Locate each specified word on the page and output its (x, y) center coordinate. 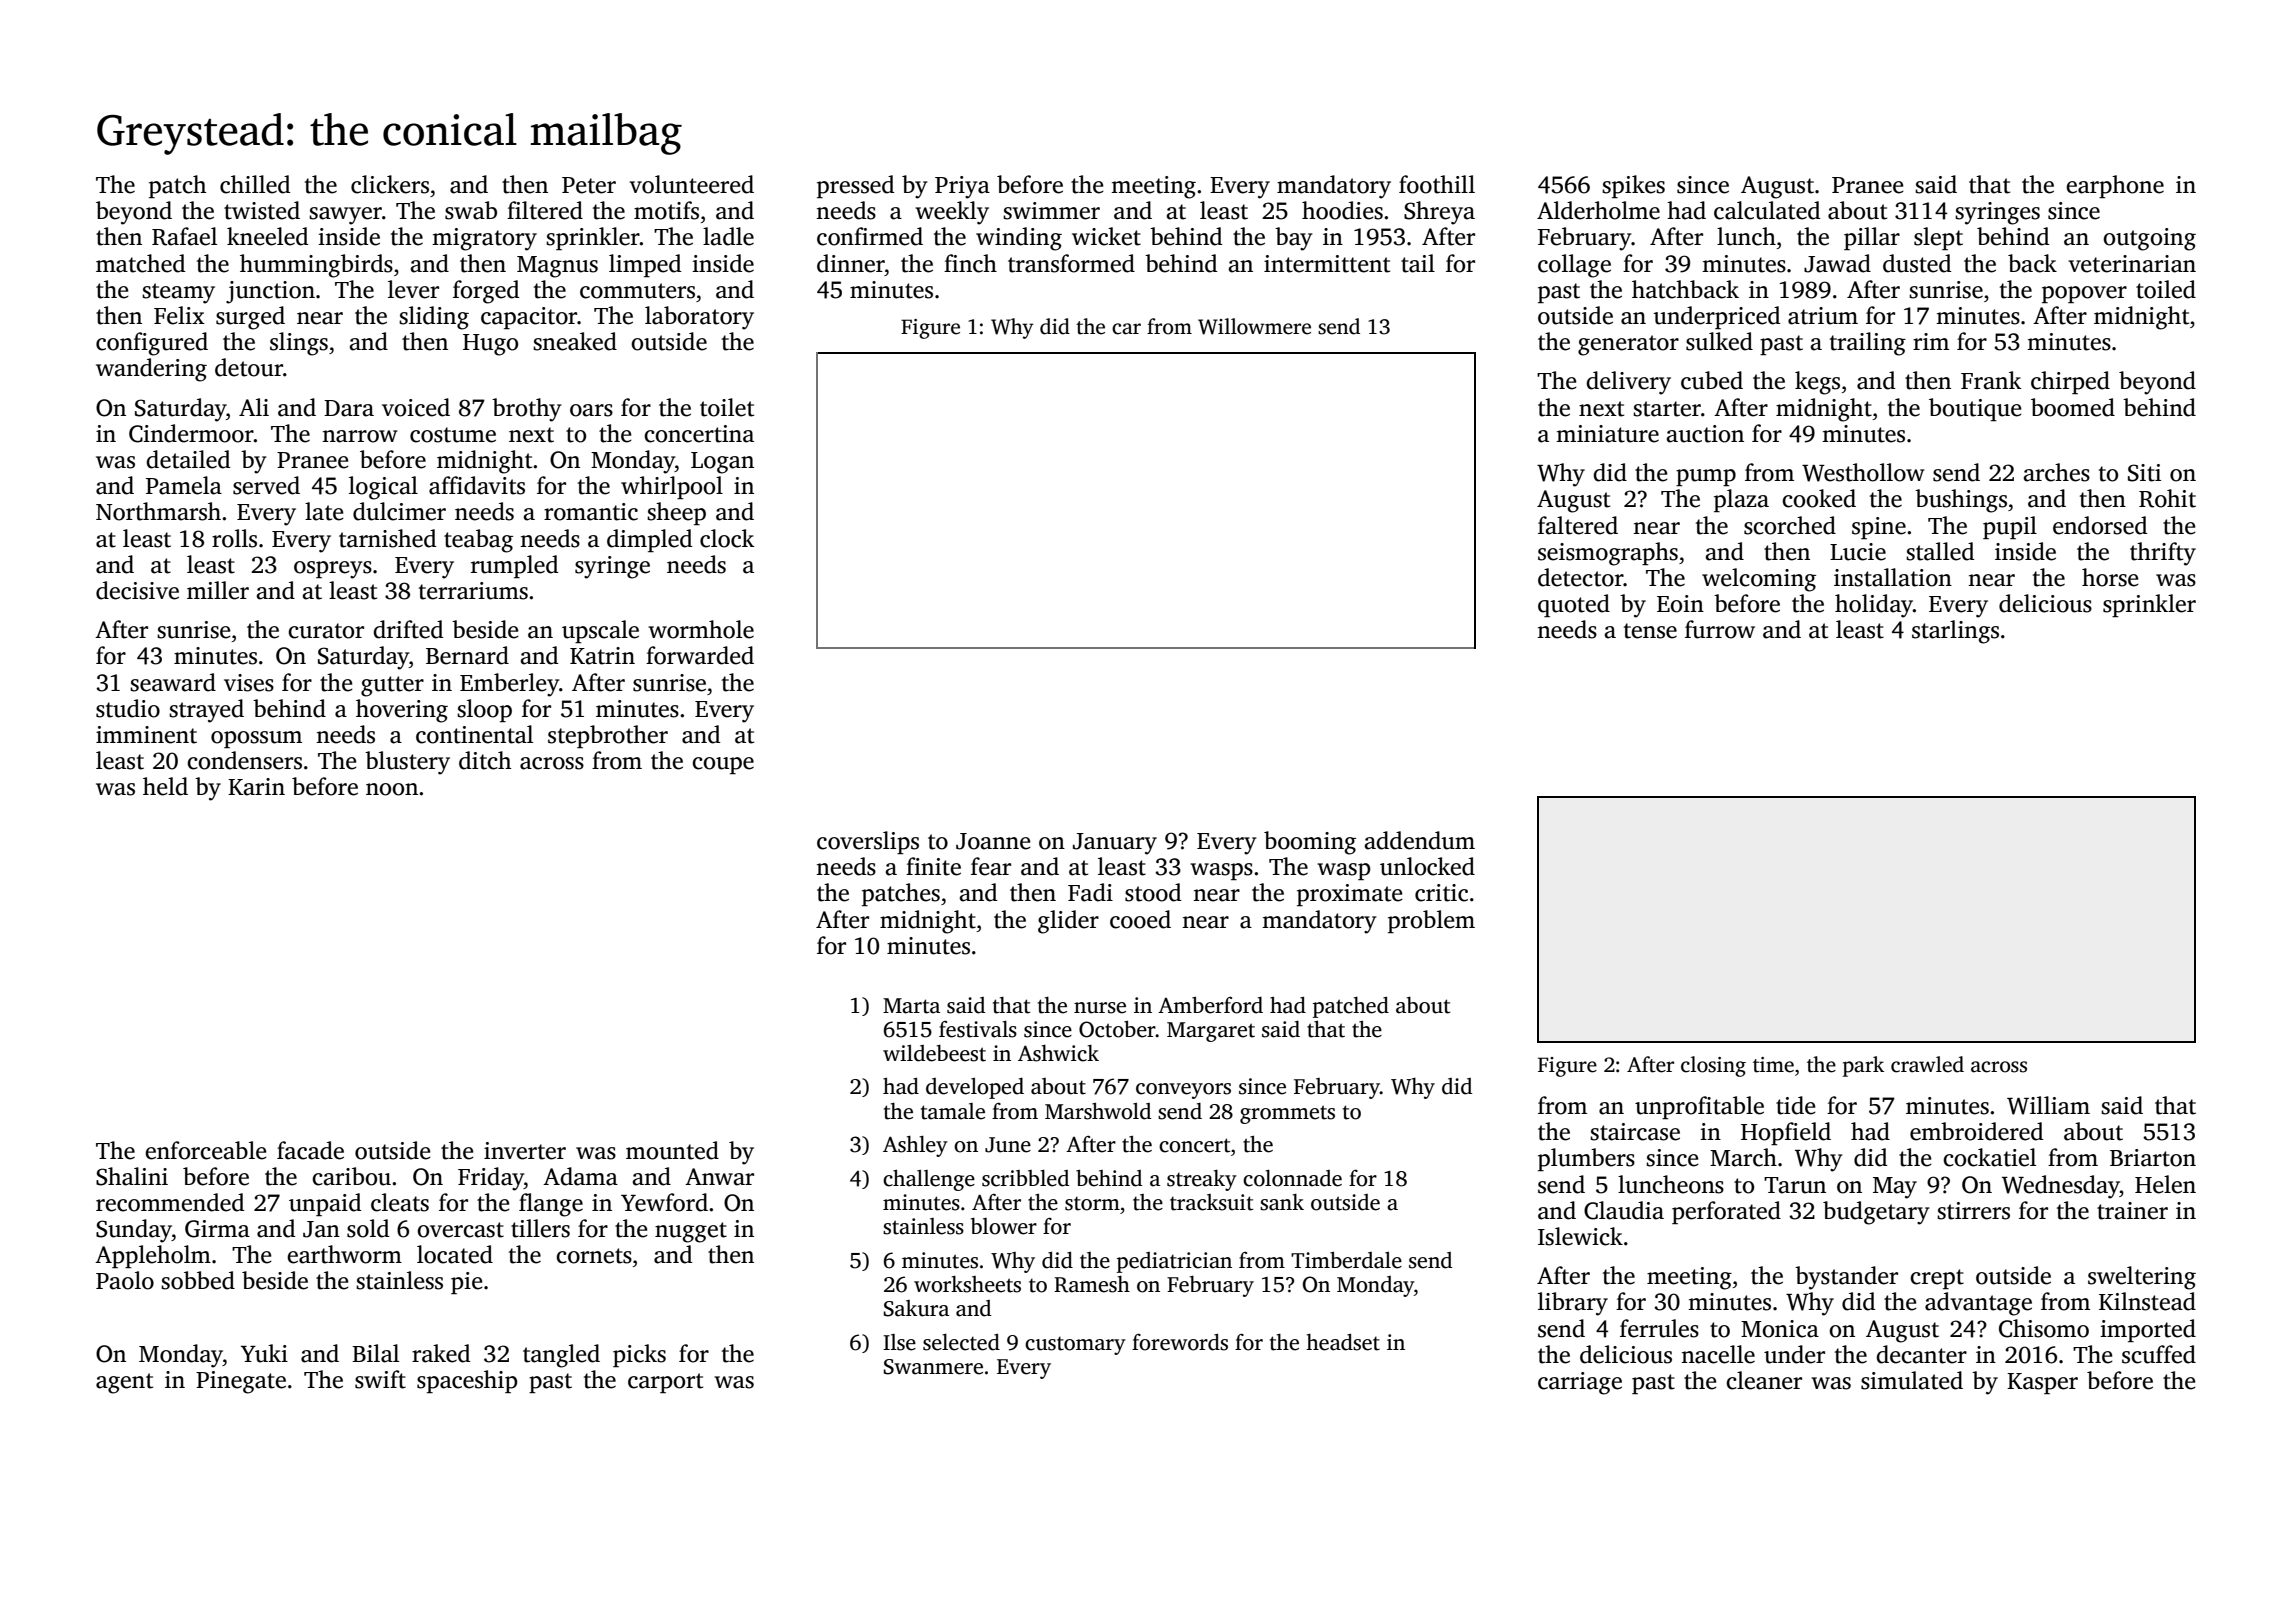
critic (1441, 893)
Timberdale (1346, 1260)
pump (1706, 477)
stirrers (1973, 1211)
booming (1310, 843)
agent (124, 1383)
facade (310, 1150)
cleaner (1764, 1380)
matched (140, 263)
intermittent (1327, 264)
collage (1574, 266)
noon (392, 789)
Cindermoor (191, 433)
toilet (727, 407)
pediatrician (1174, 1262)
